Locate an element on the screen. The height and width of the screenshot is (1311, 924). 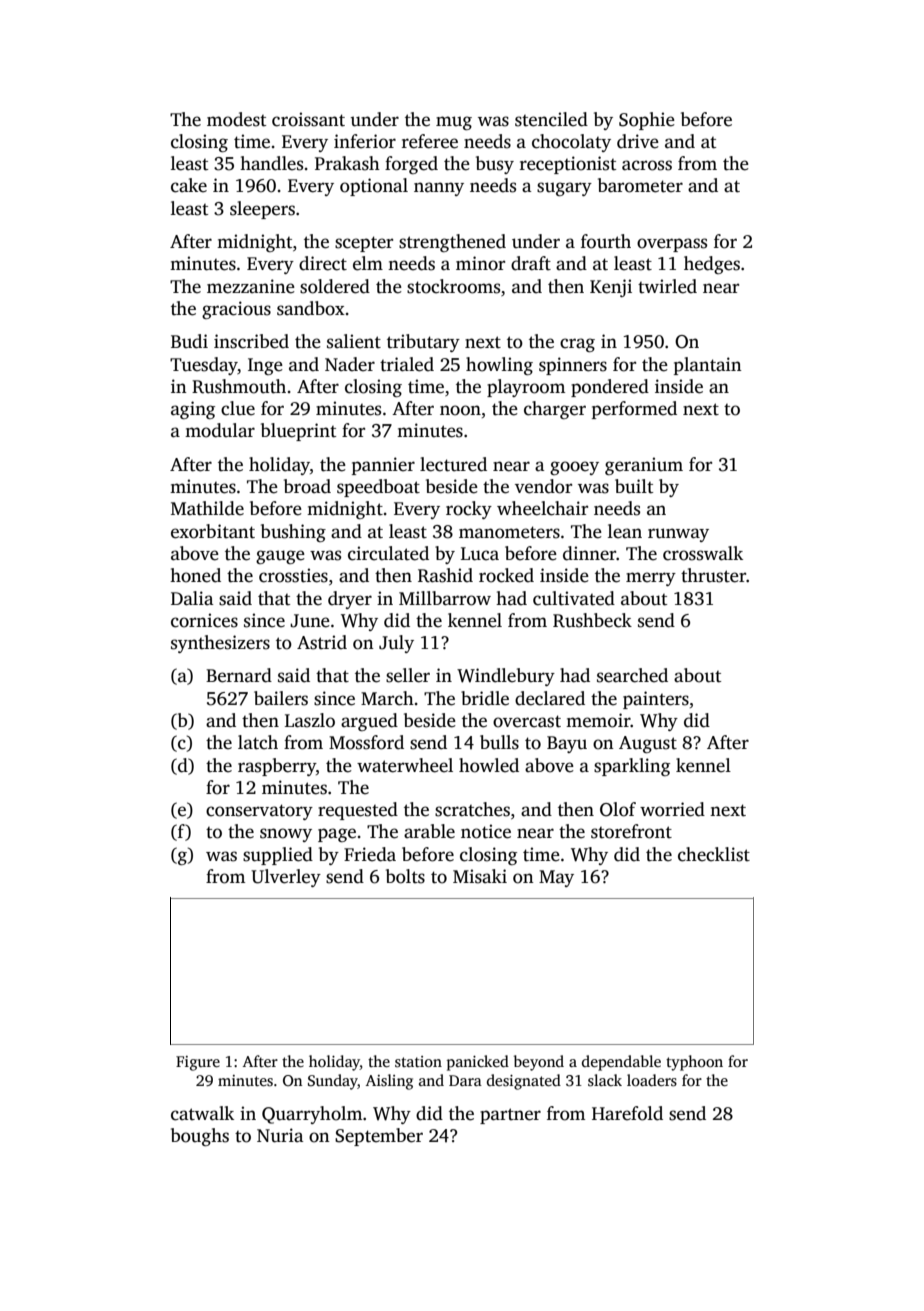
inferior is located at coordinates (365, 141).
